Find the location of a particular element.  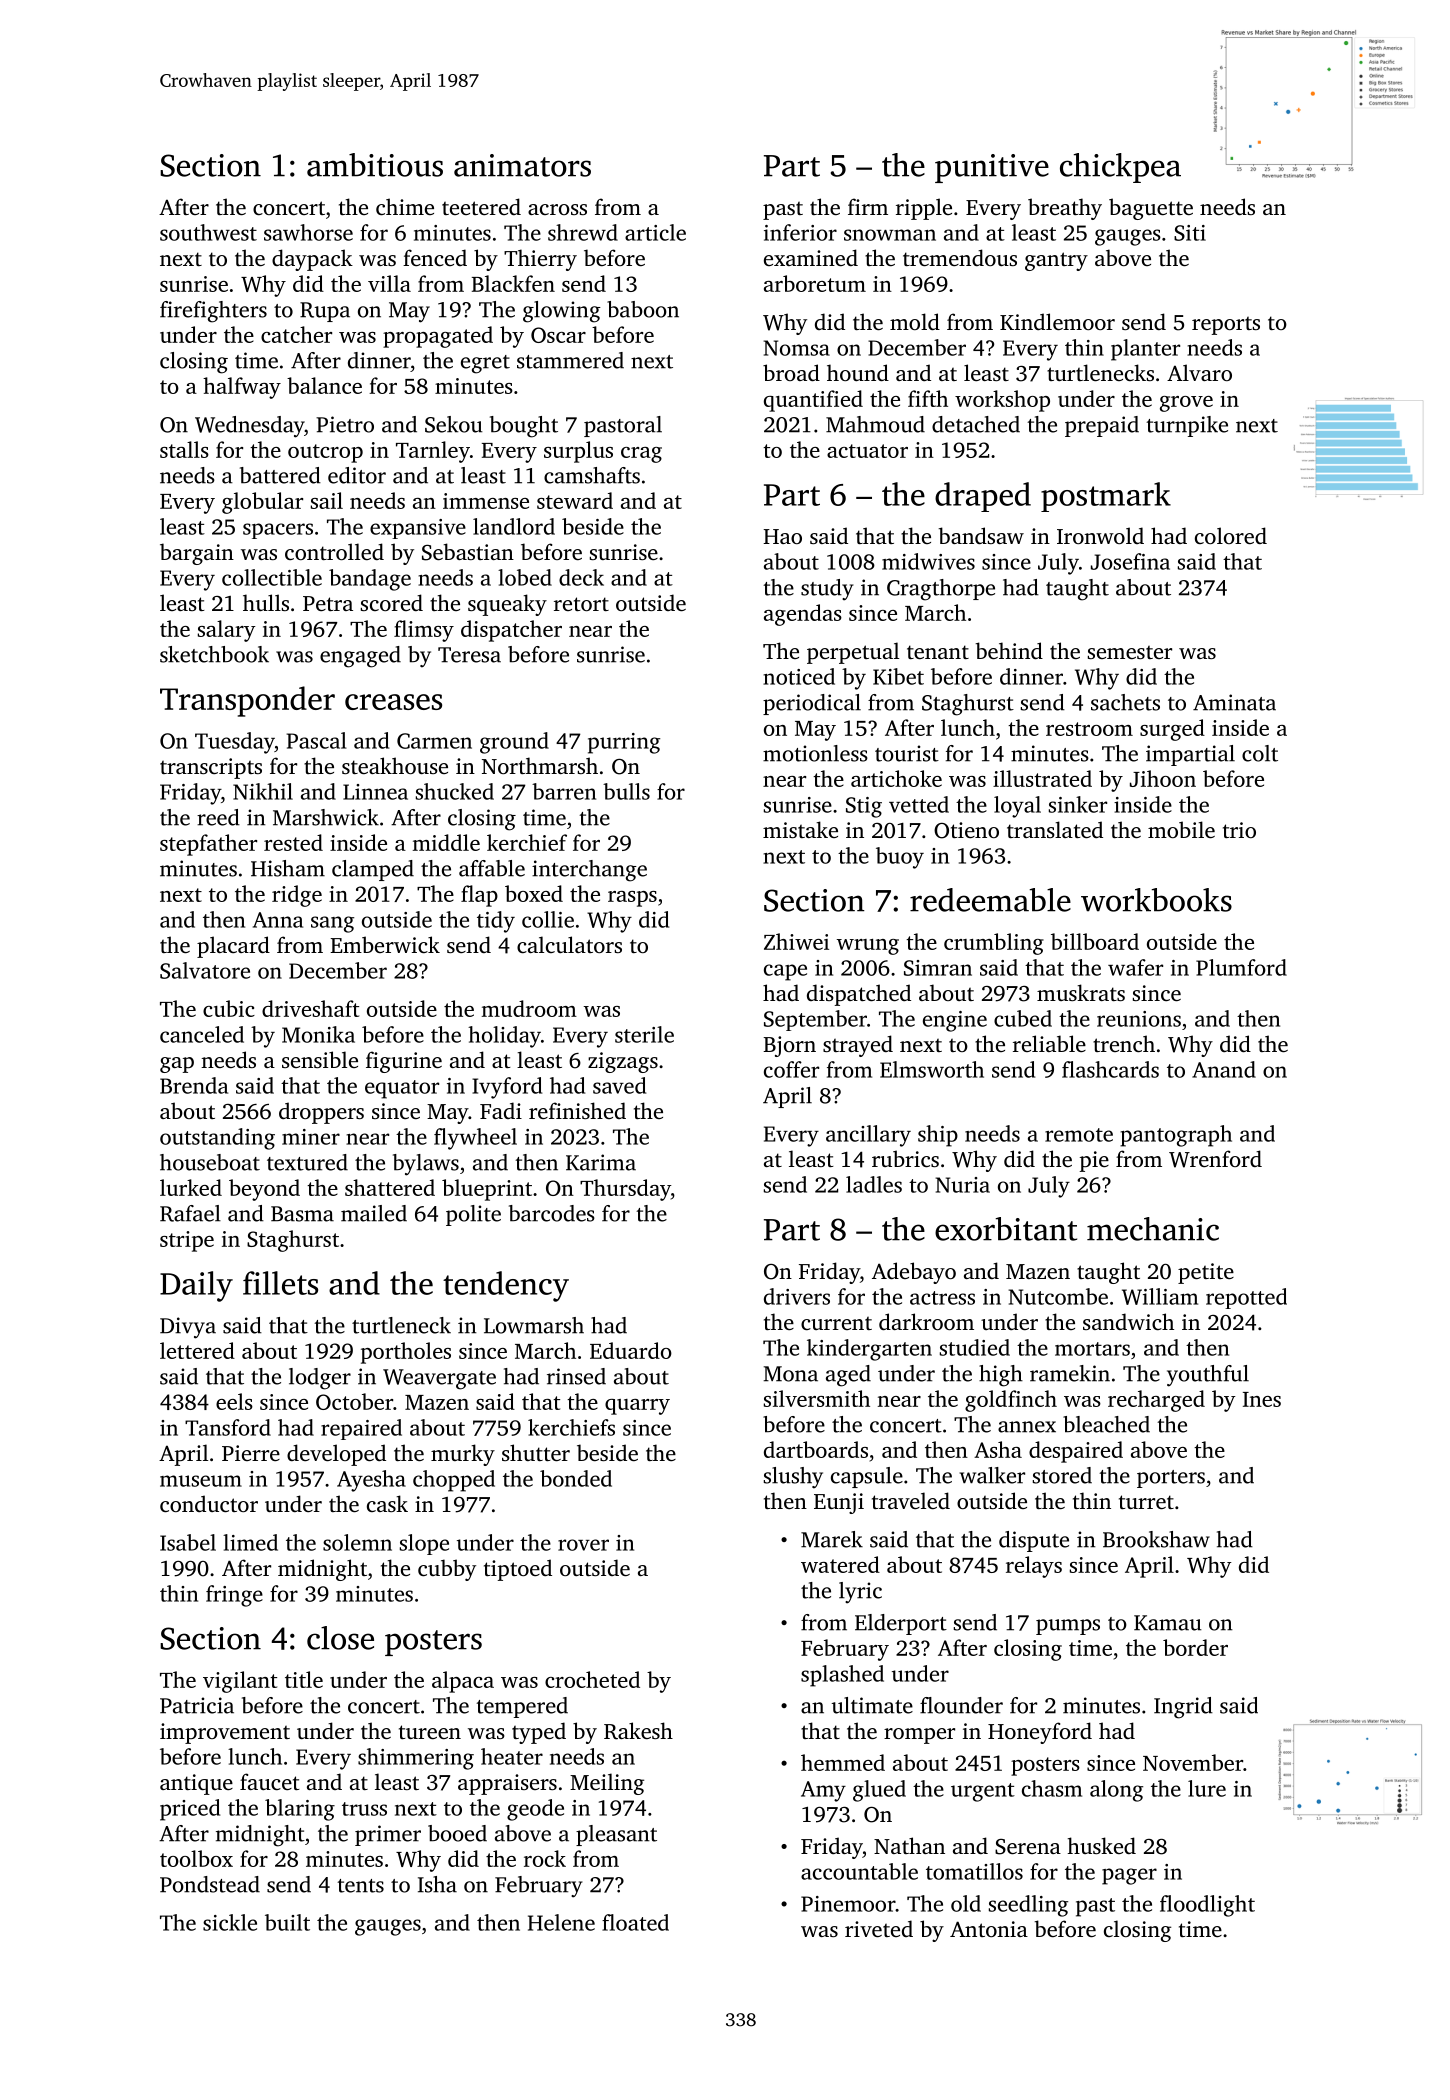

spacers is located at coordinates (278, 531).
